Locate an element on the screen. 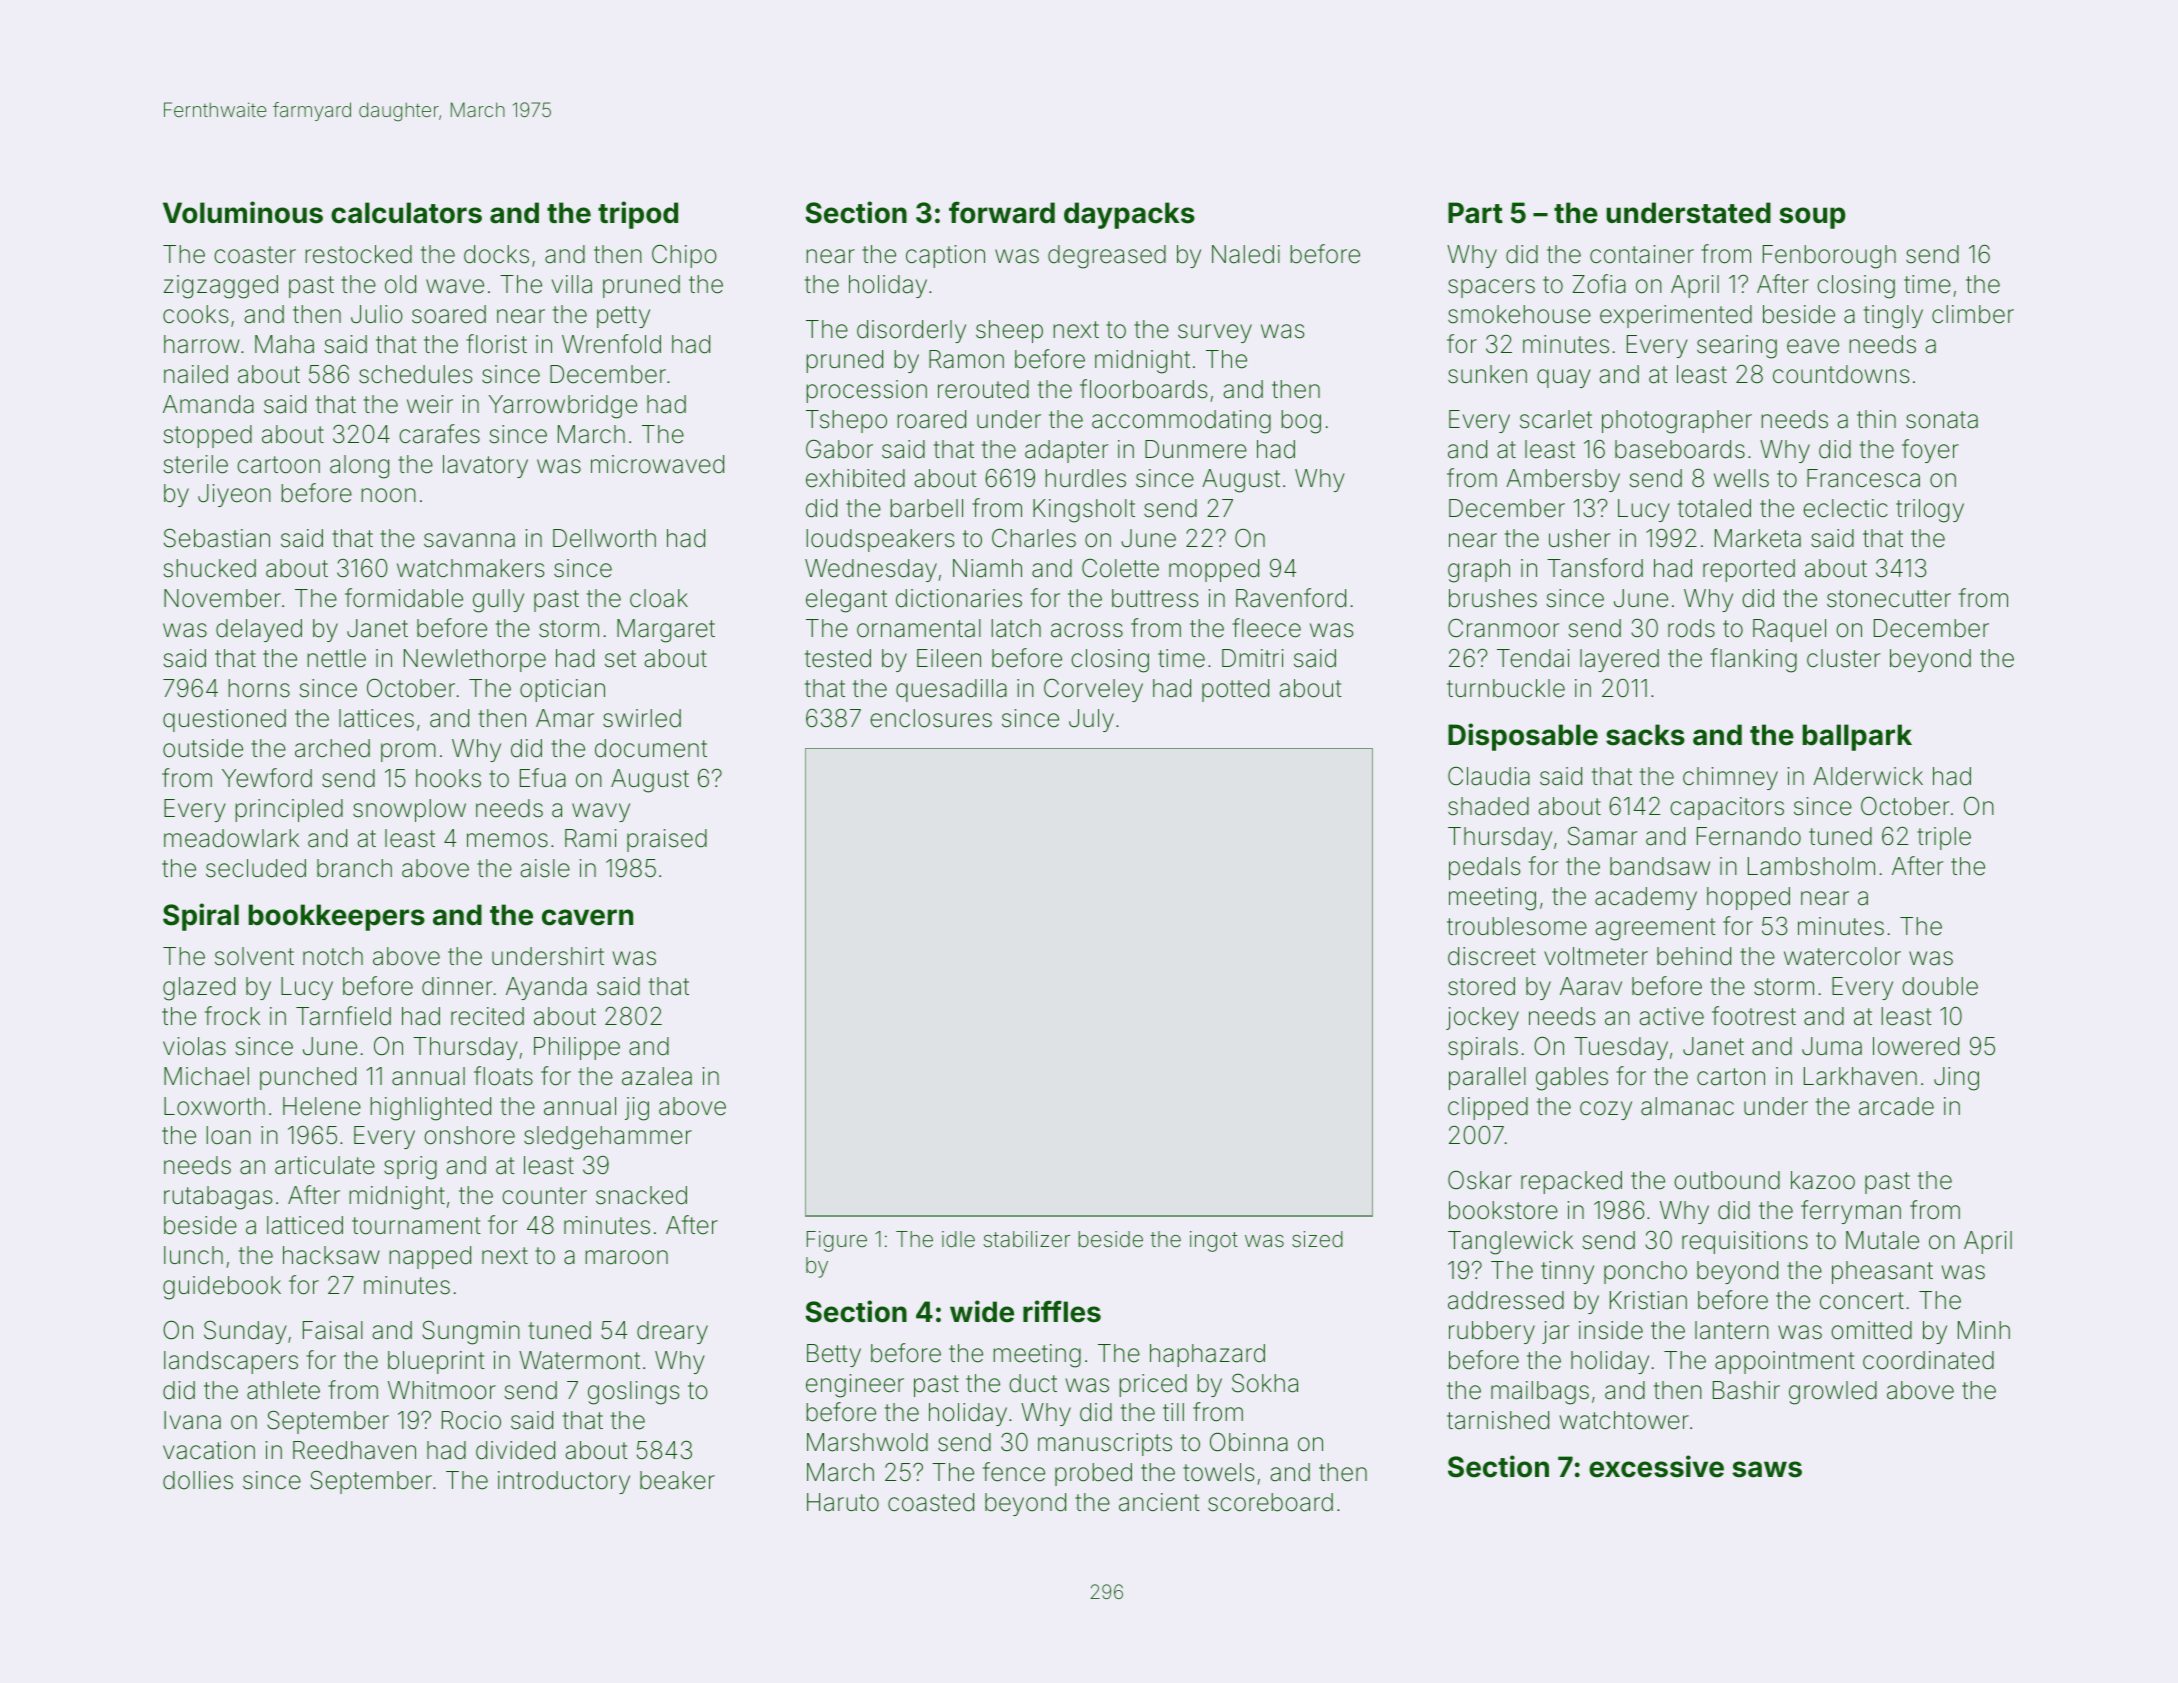 The width and height of the screenshot is (2178, 1683). praised is located at coordinates (667, 840).
